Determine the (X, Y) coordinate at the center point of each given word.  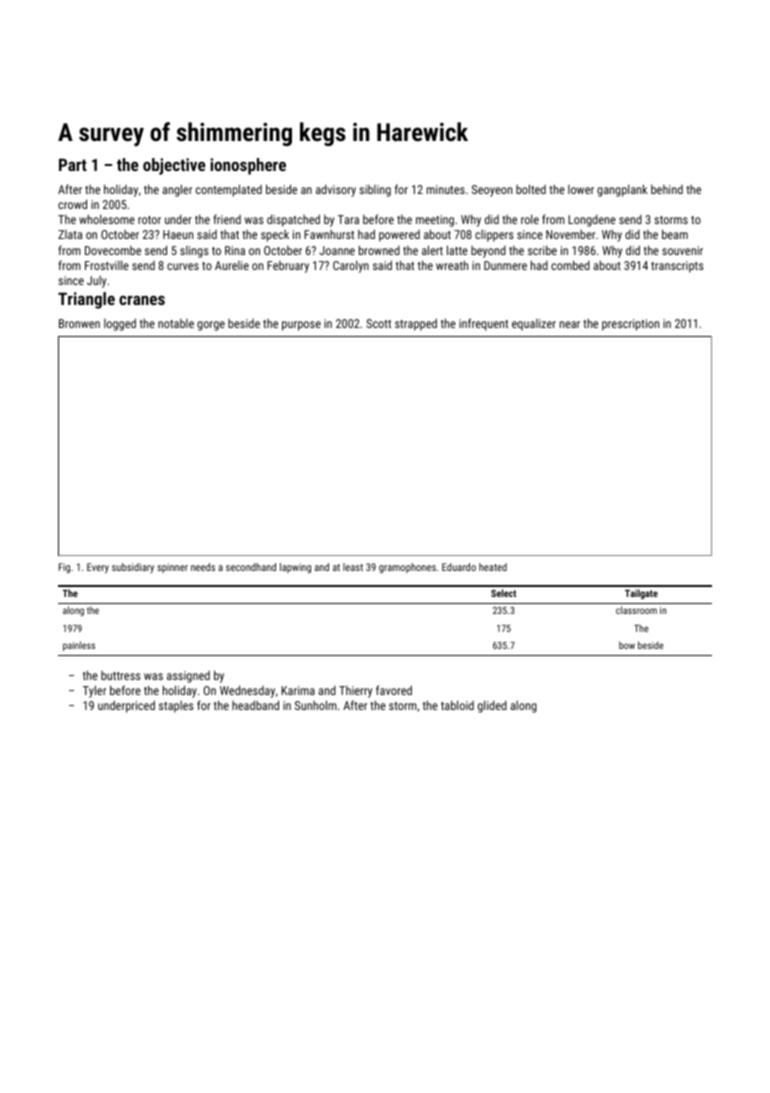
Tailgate (641, 594)
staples (176, 707)
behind (667, 189)
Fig (64, 568)
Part (73, 164)
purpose (301, 326)
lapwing (295, 568)
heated (493, 567)
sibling (375, 191)
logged (120, 325)
